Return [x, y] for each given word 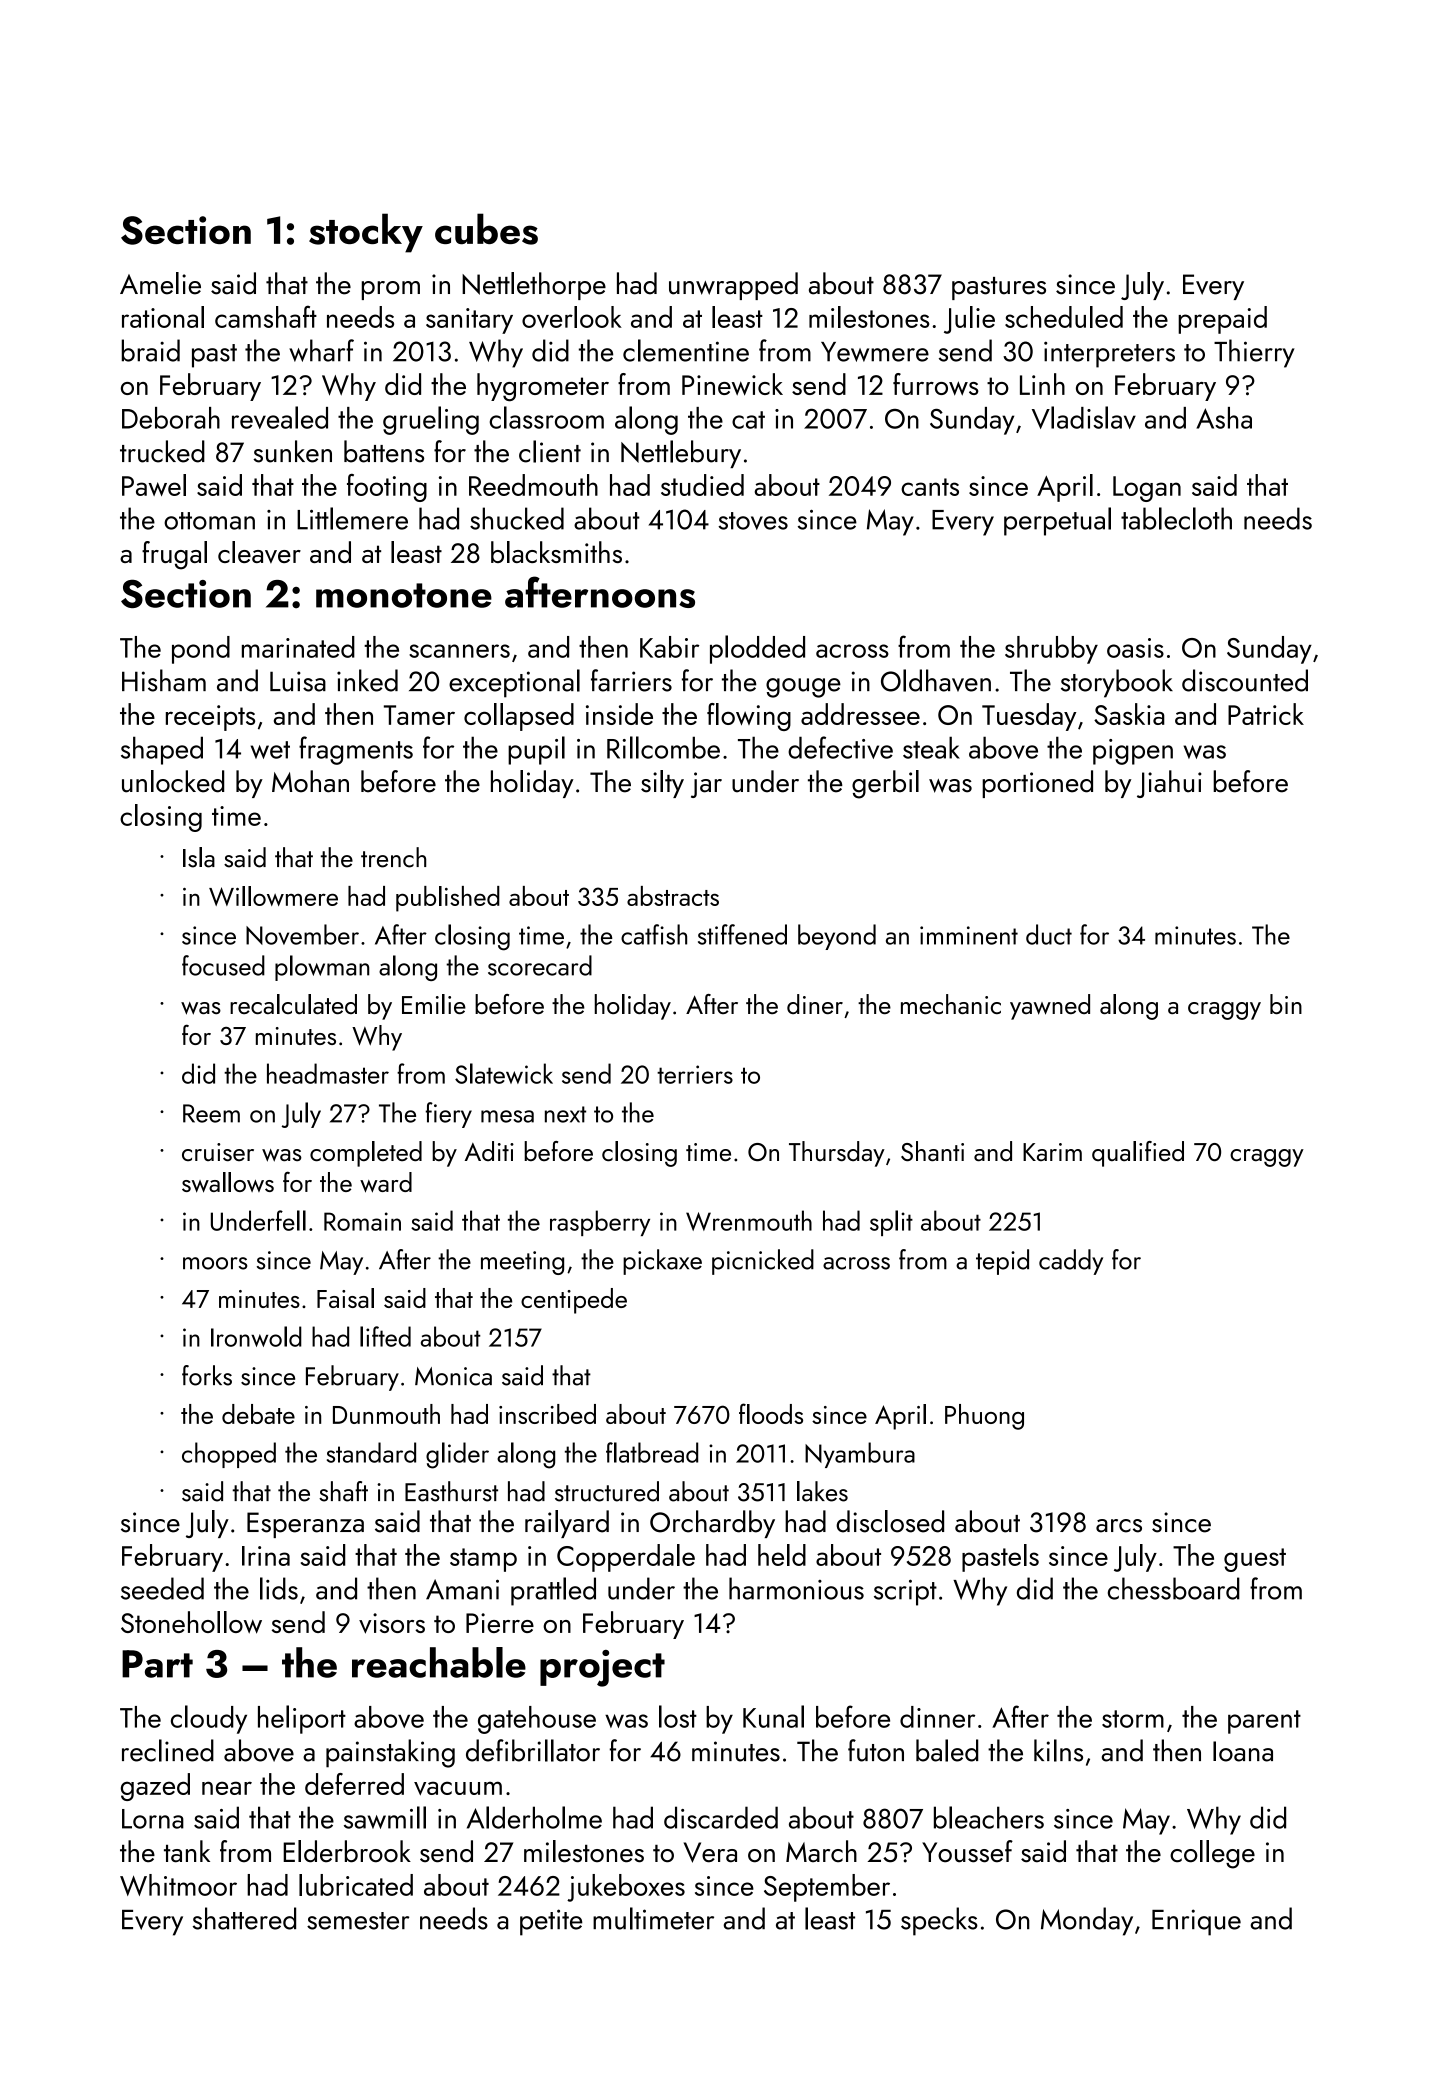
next [565, 1114]
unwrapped [733, 286]
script [905, 1592]
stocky [366, 233]
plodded [757, 649]
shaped [162, 750]
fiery [449, 1115]
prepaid [1222, 320]
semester [358, 1921]
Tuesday [1029, 717]
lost [678, 1716]
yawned [1050, 1007]
